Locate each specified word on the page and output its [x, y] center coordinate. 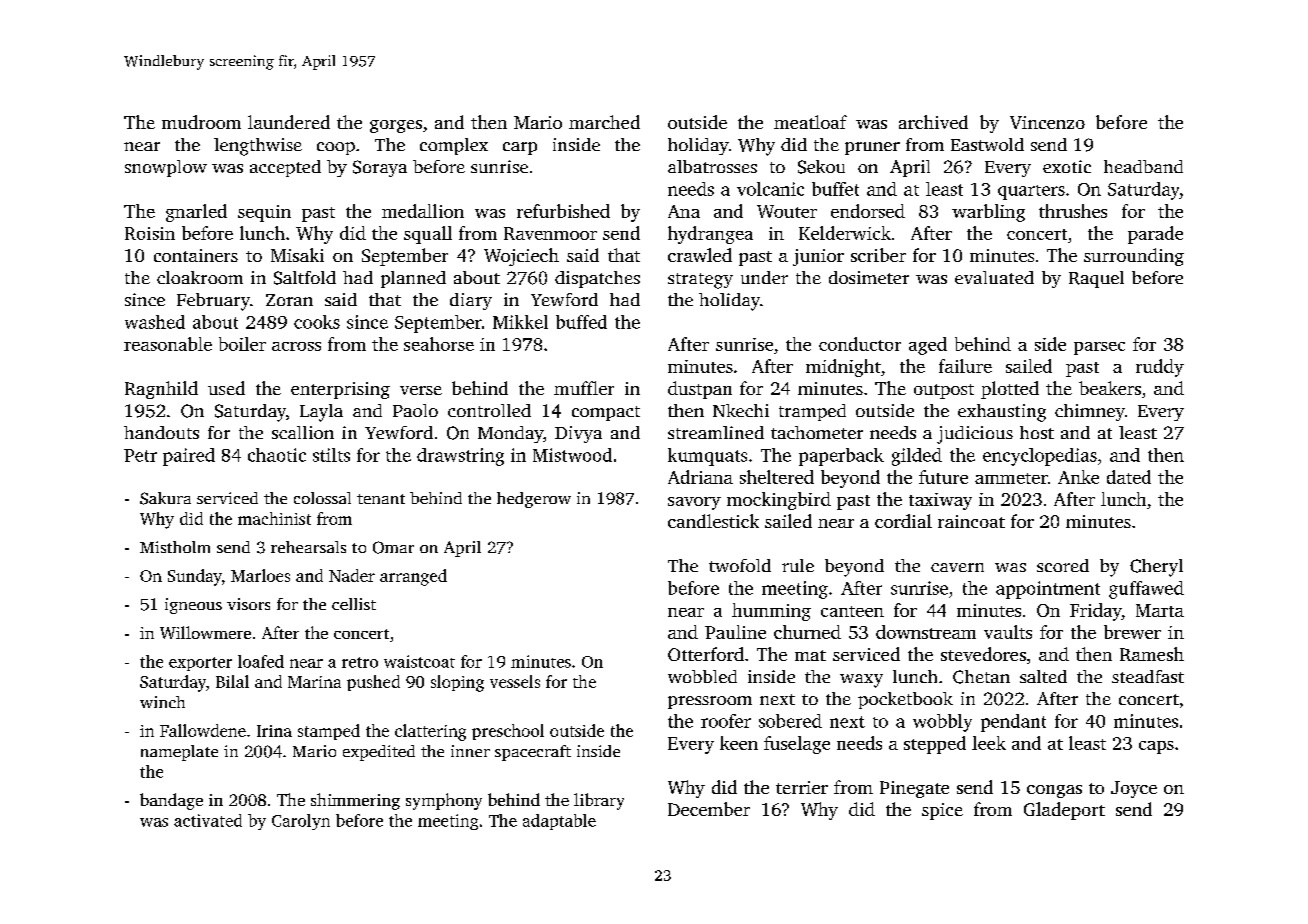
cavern [957, 567]
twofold [740, 565]
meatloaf [810, 122]
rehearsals [308, 547]
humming [771, 612]
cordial [903, 521]
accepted [285, 168]
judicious [975, 435]
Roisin [150, 233]
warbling [988, 213]
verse [421, 390]
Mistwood [572, 455]
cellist [354, 604]
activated [208, 820]
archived [933, 122]
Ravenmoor [550, 233]
